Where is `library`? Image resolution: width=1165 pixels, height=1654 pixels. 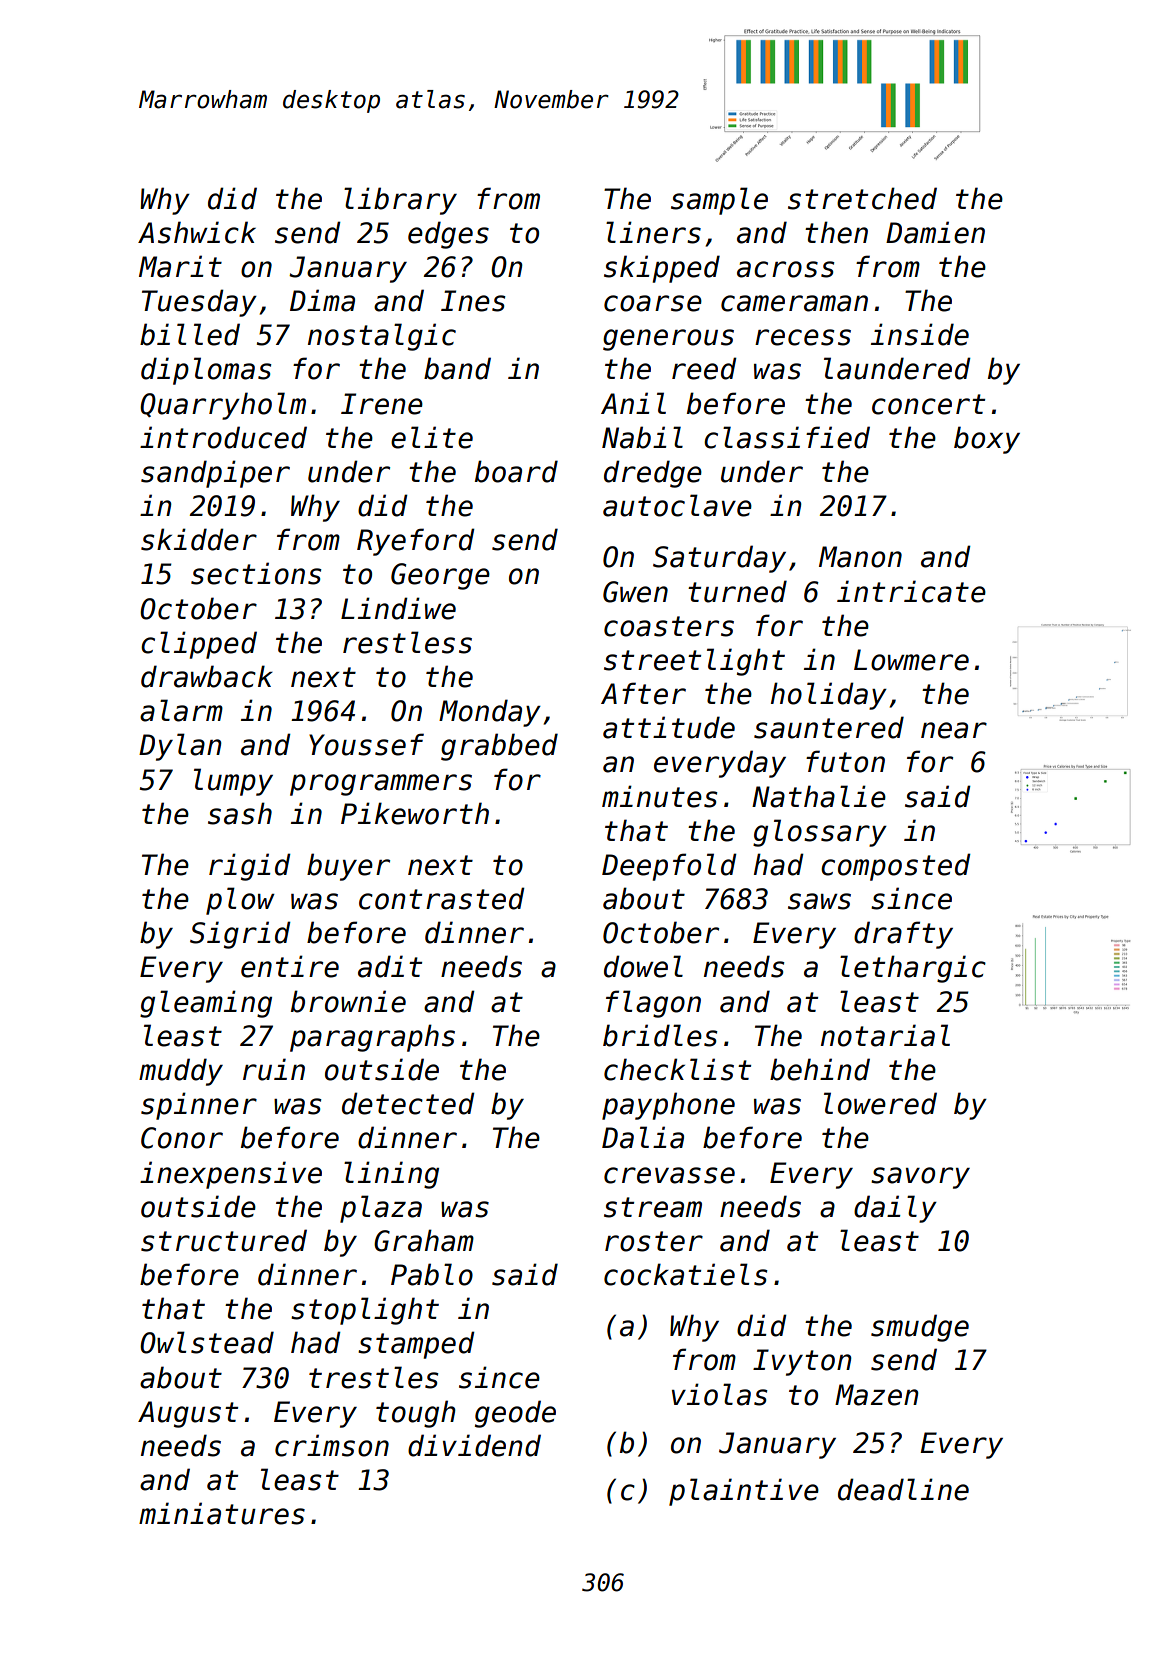
library is located at coordinates (400, 201).
